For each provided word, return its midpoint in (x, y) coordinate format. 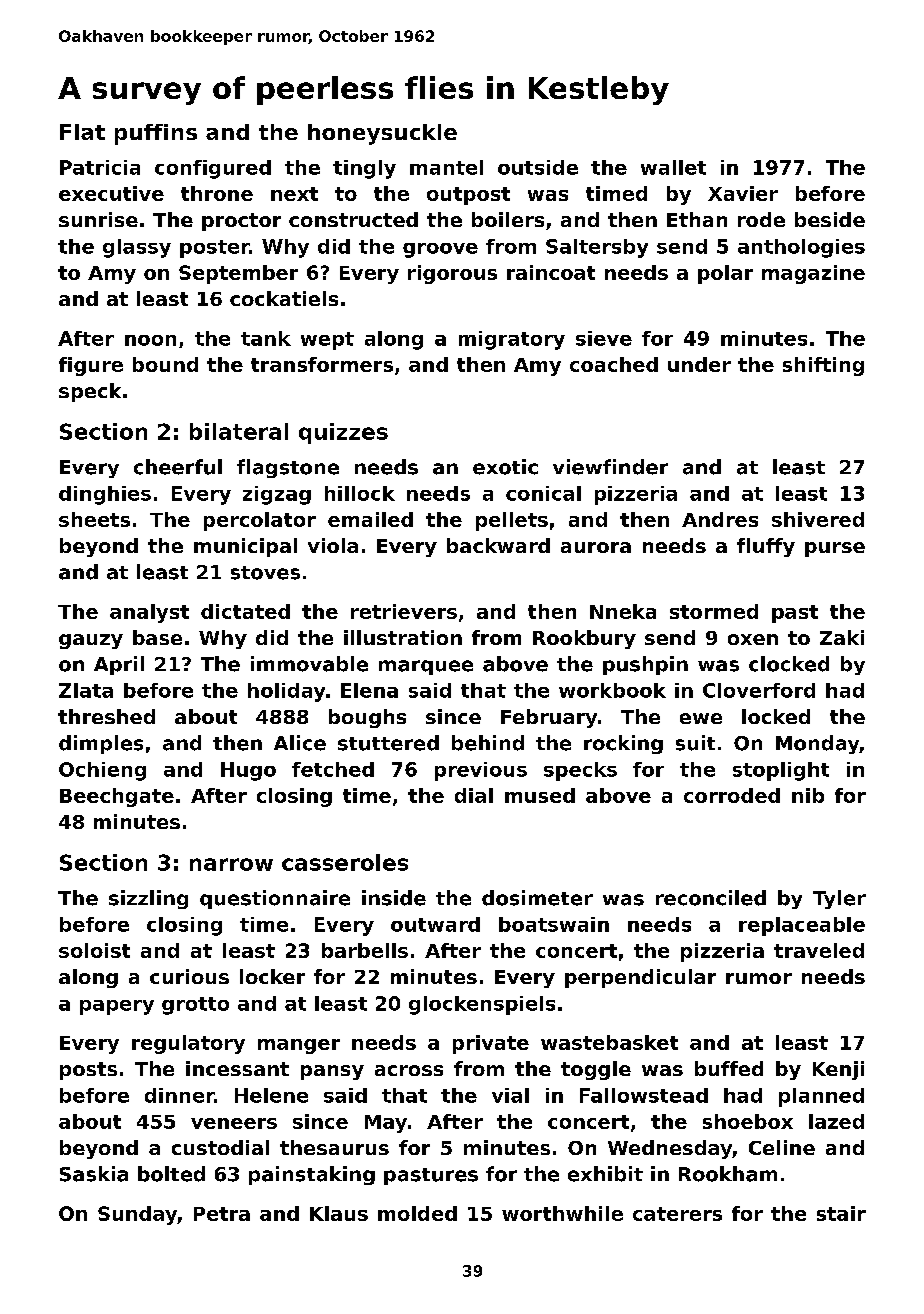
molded (417, 1213)
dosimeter (537, 898)
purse (835, 549)
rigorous (452, 274)
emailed (370, 519)
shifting (823, 366)
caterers (677, 1214)
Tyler (839, 899)
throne (217, 193)
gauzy (91, 641)
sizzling (148, 899)
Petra (222, 1214)
